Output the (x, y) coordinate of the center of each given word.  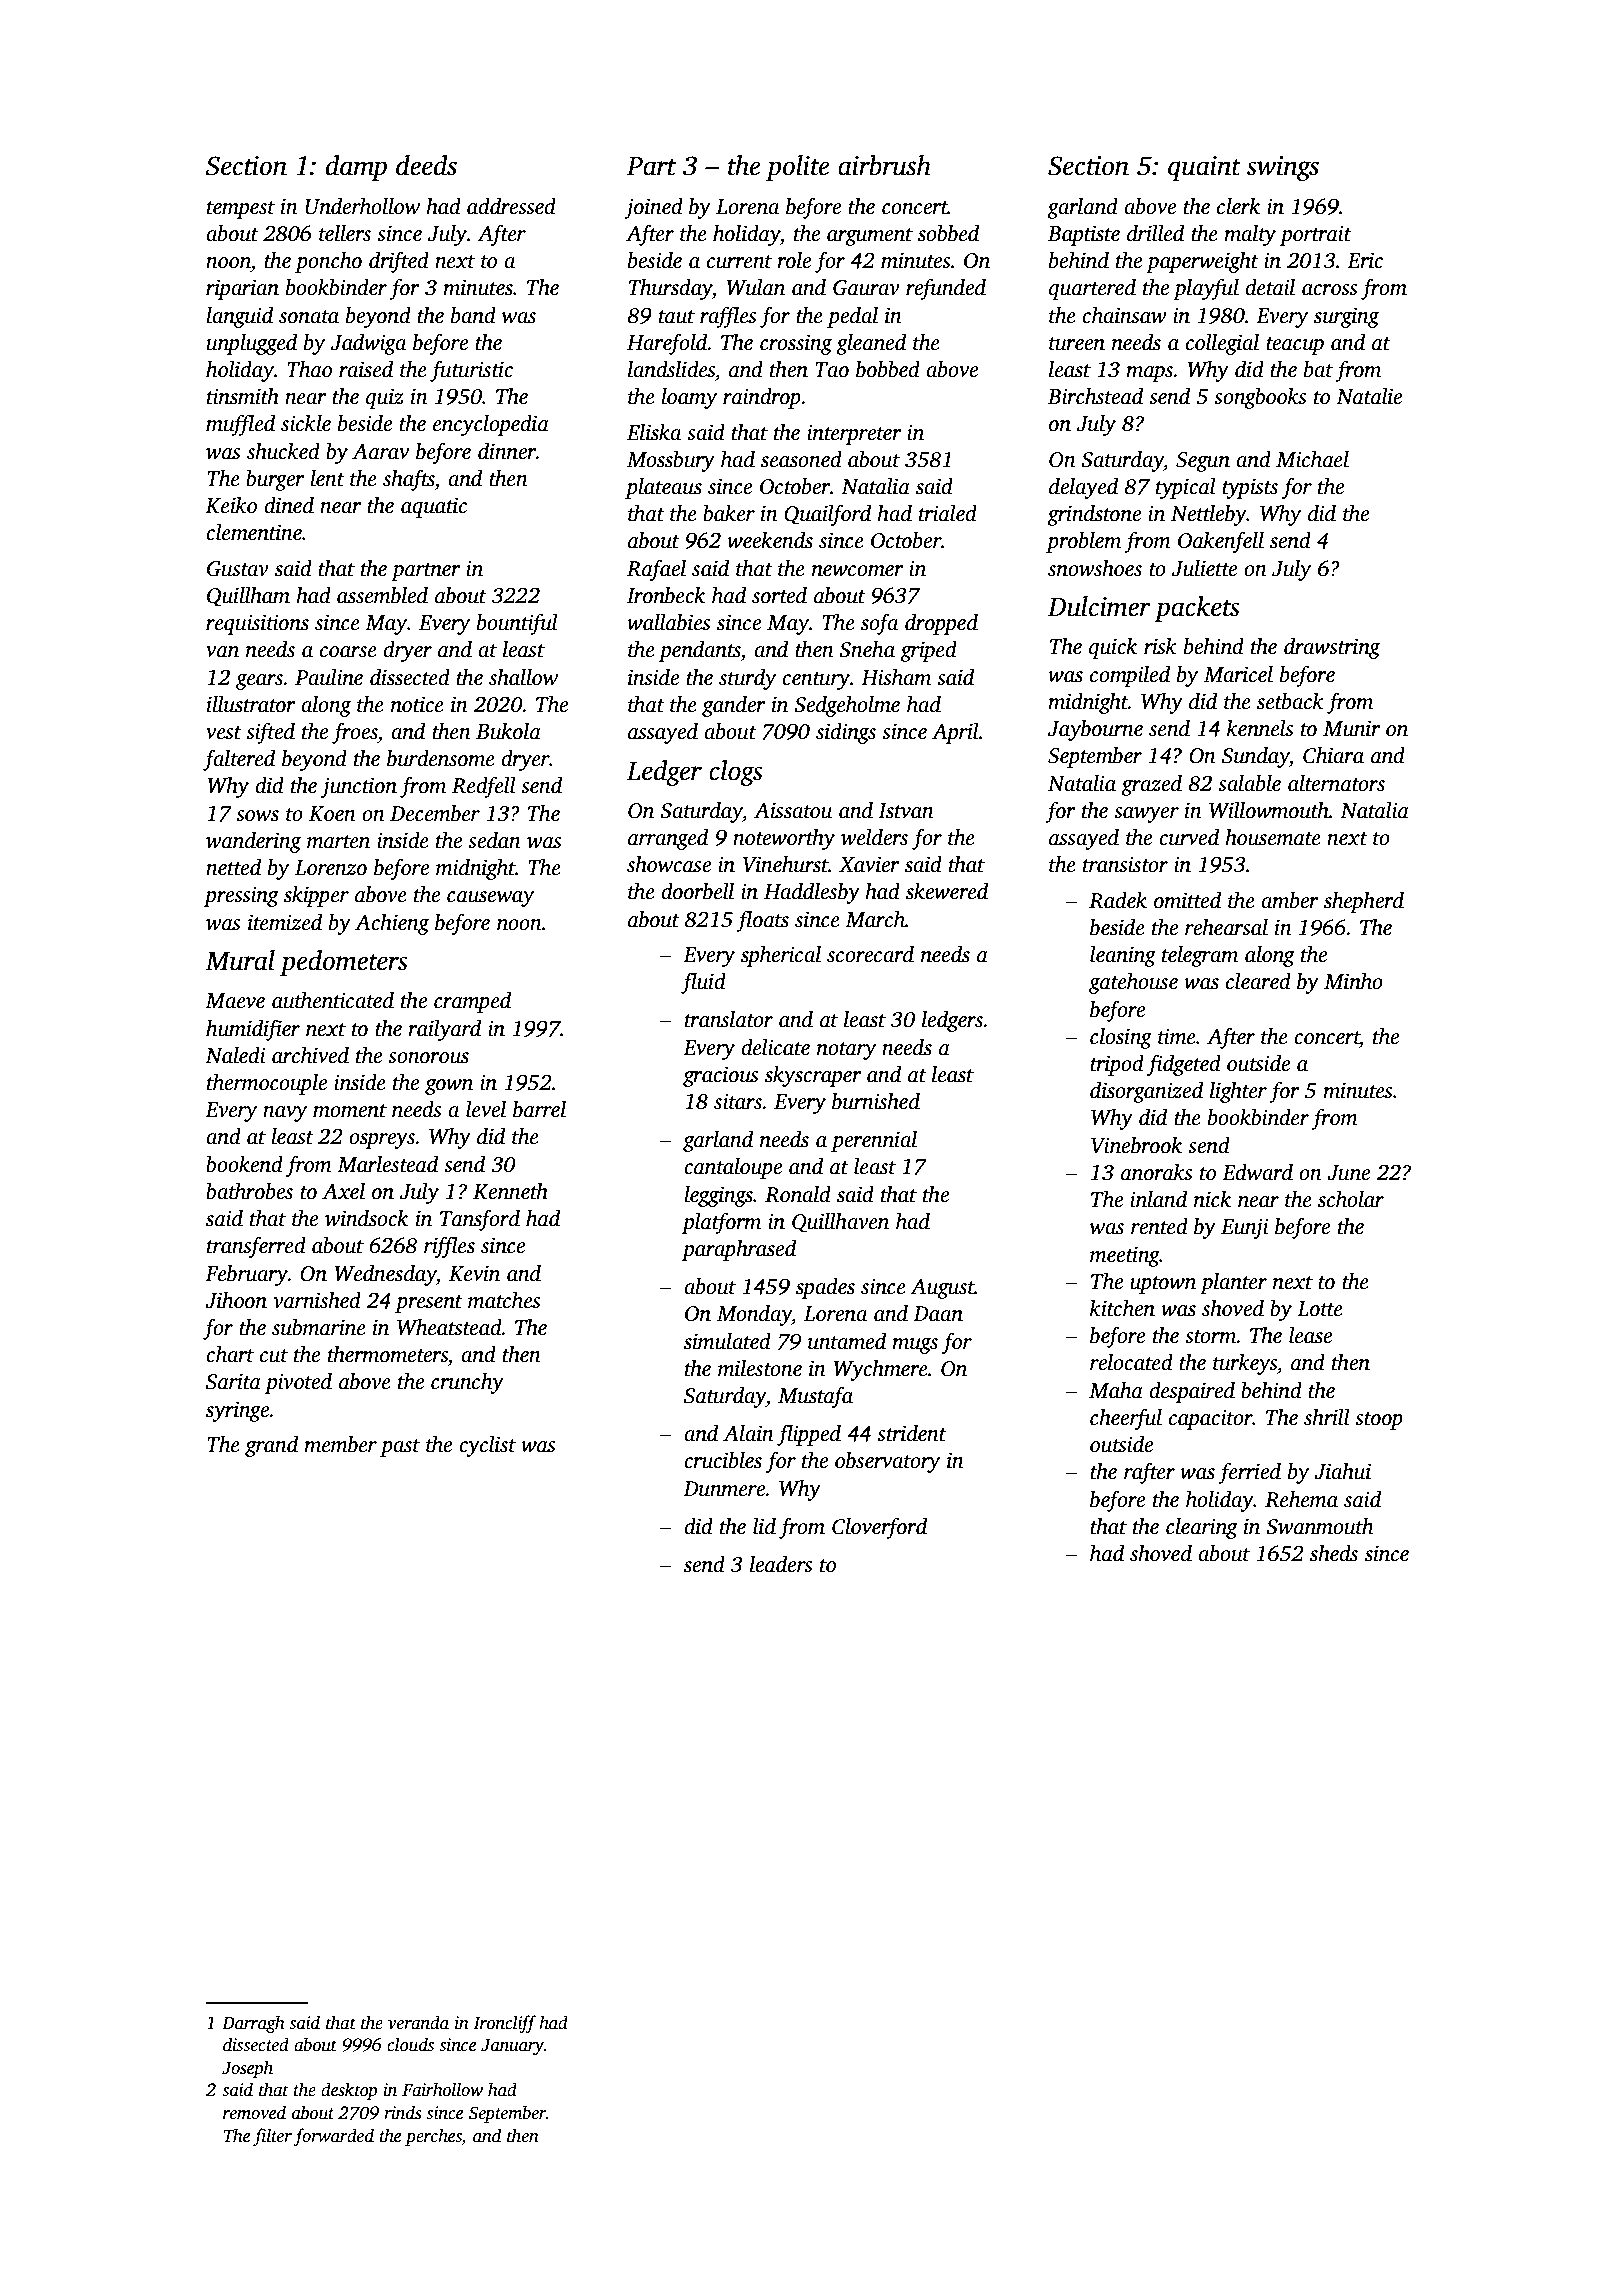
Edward (1257, 1172)
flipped (809, 1435)
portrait (1316, 236)
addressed (511, 206)
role (794, 260)
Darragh (253, 2024)
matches (504, 1300)
